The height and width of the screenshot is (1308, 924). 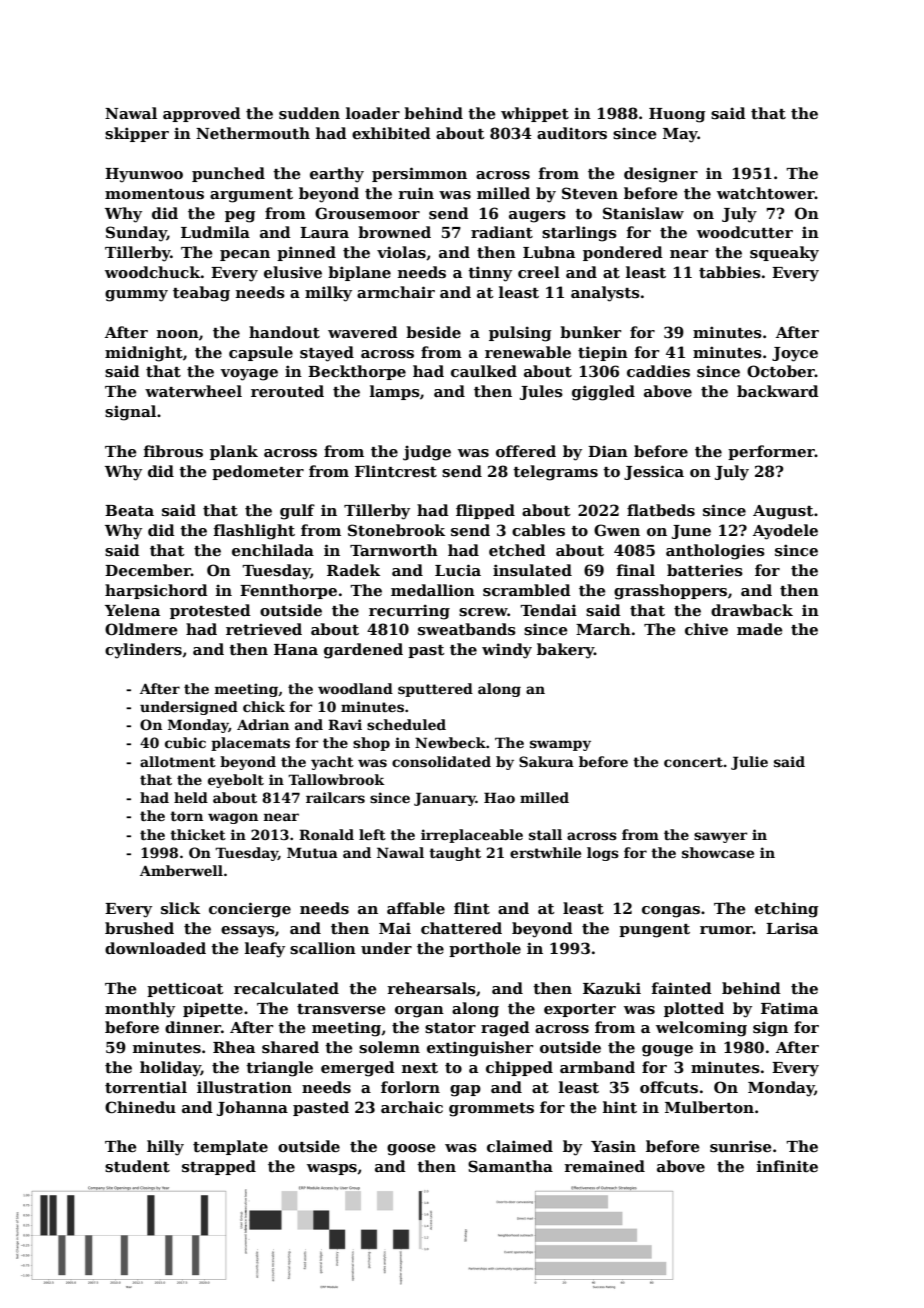 What do you see at coordinates (535, 114) in the screenshot?
I see `whippet` at bounding box center [535, 114].
